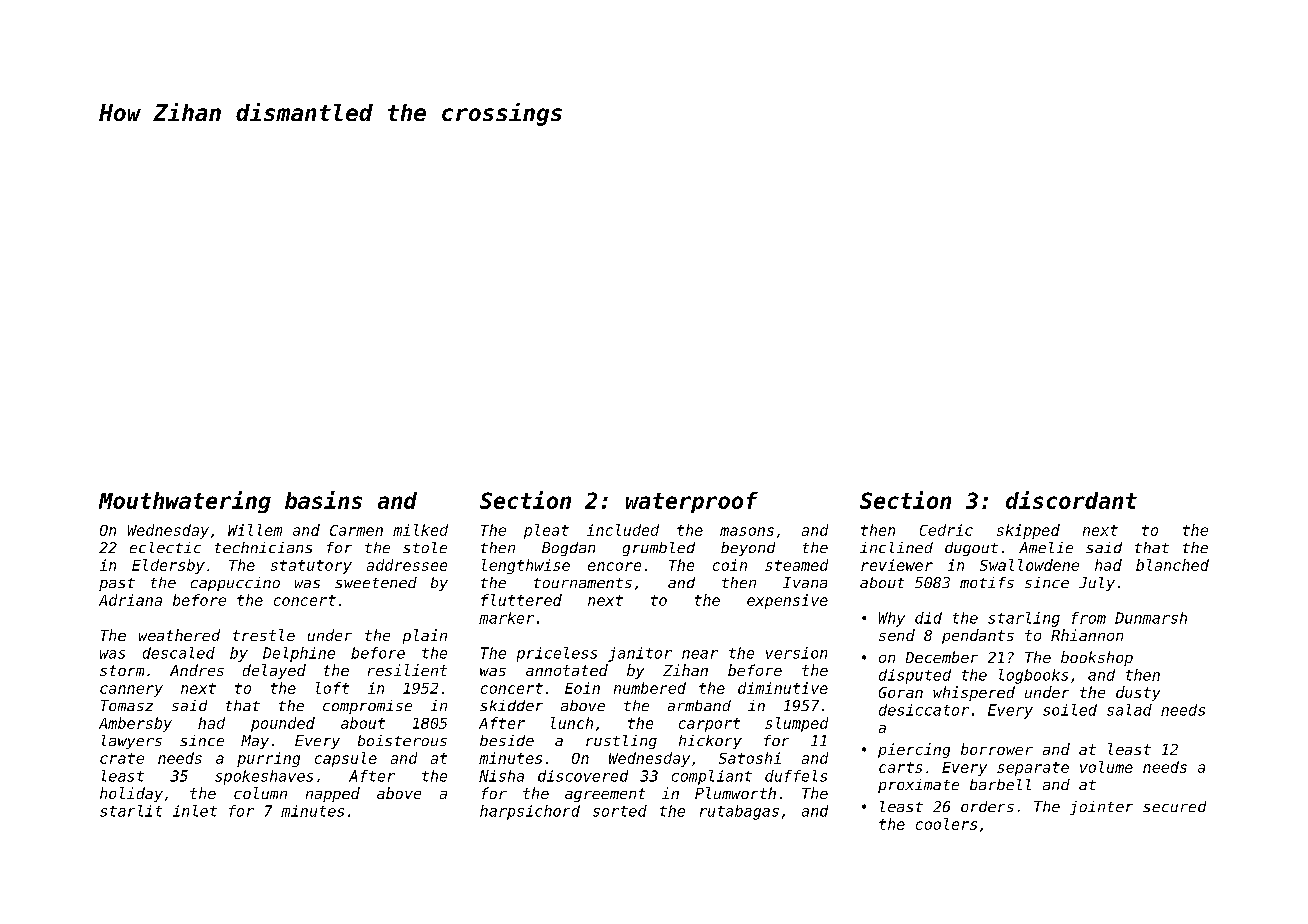 The width and height of the document is (1308, 924). What do you see at coordinates (131, 811) in the document?
I see `starlit` at bounding box center [131, 811].
